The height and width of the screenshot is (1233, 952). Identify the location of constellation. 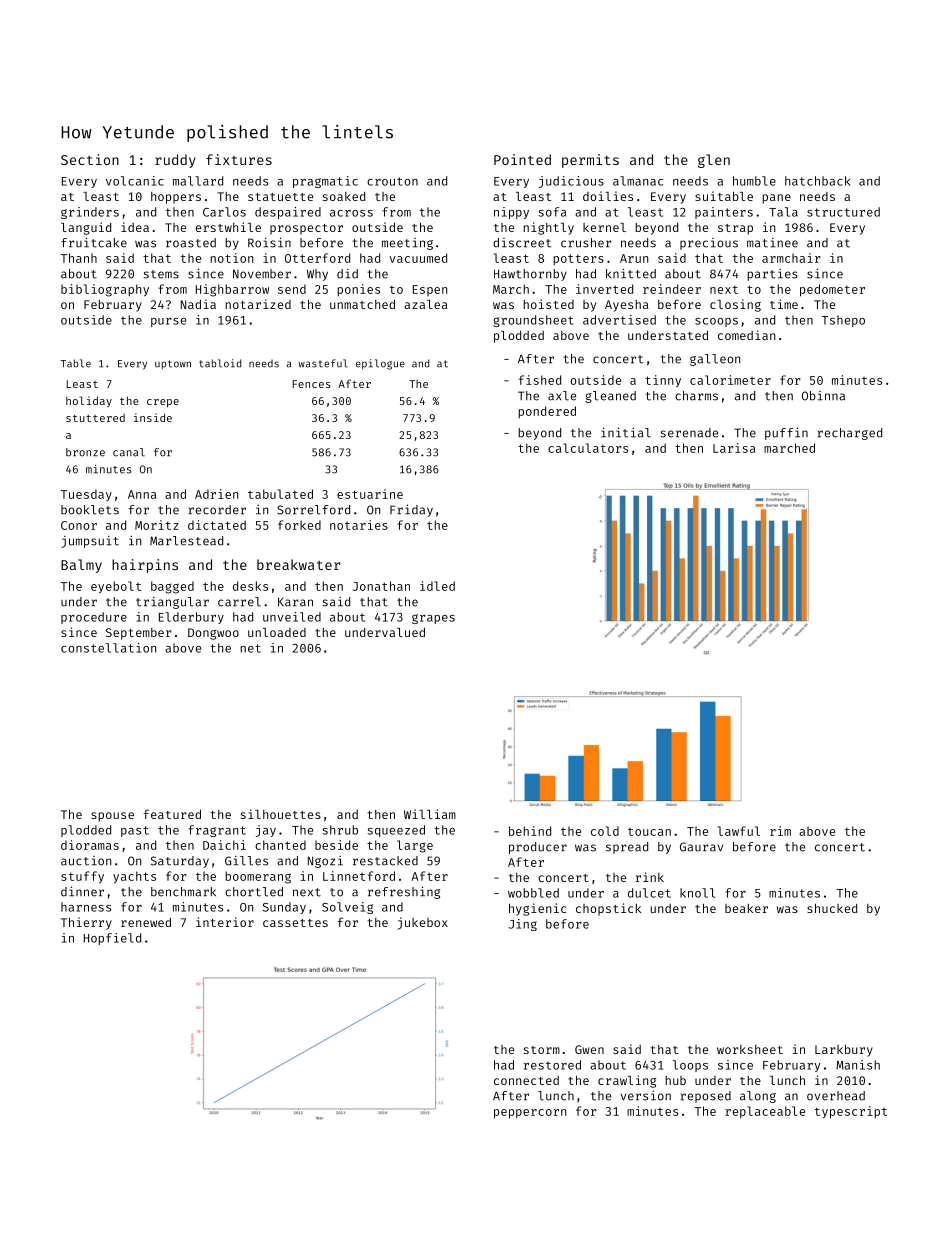
(108, 648).
